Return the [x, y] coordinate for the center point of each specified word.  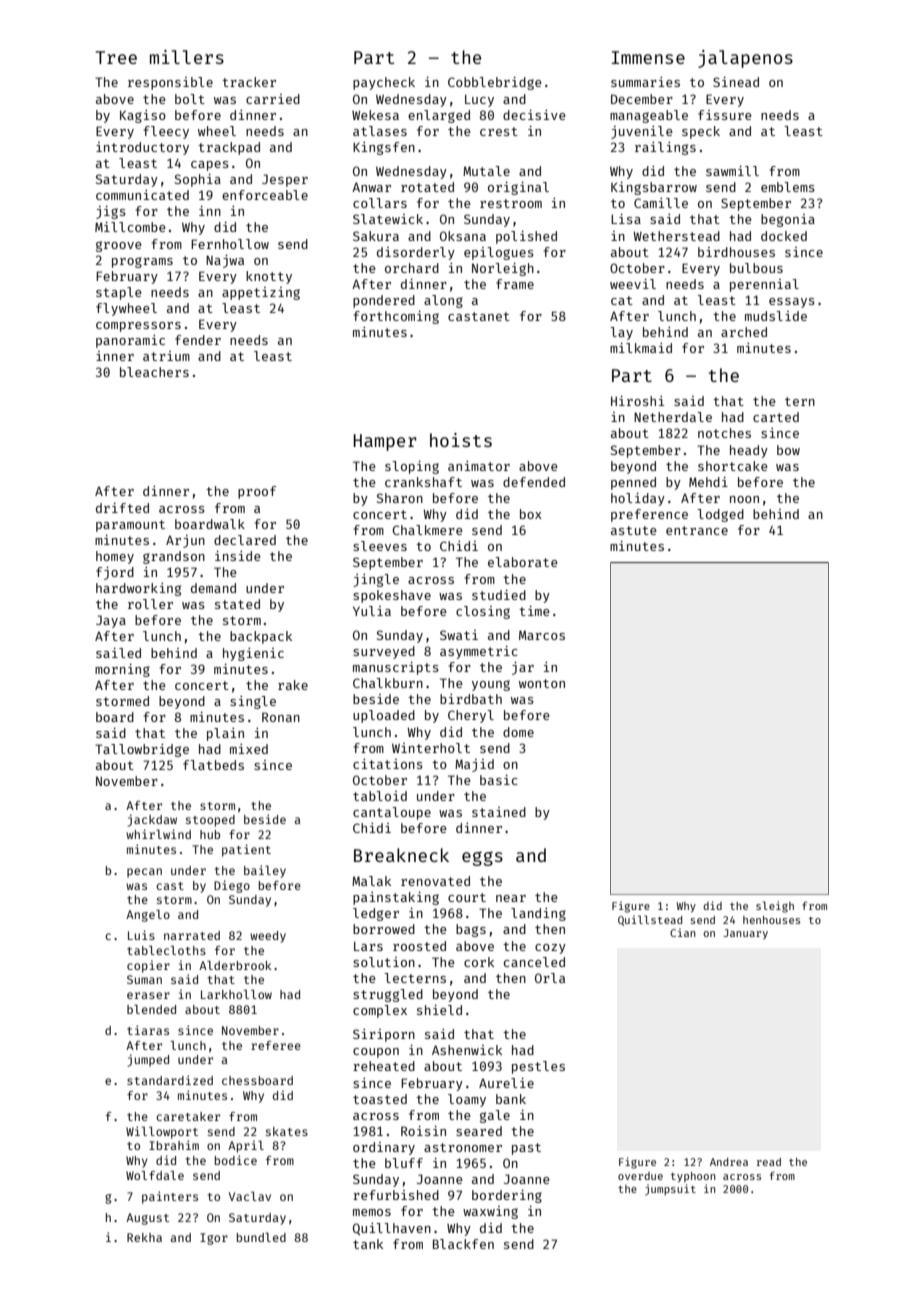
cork [479, 962]
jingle [376, 580]
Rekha [144, 1237]
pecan [144, 873]
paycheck [384, 83]
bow [788, 450]
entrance [697, 530]
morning [122, 670]
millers [187, 57]
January [745, 934]
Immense [648, 57]
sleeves [380, 546]
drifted [122, 508]
